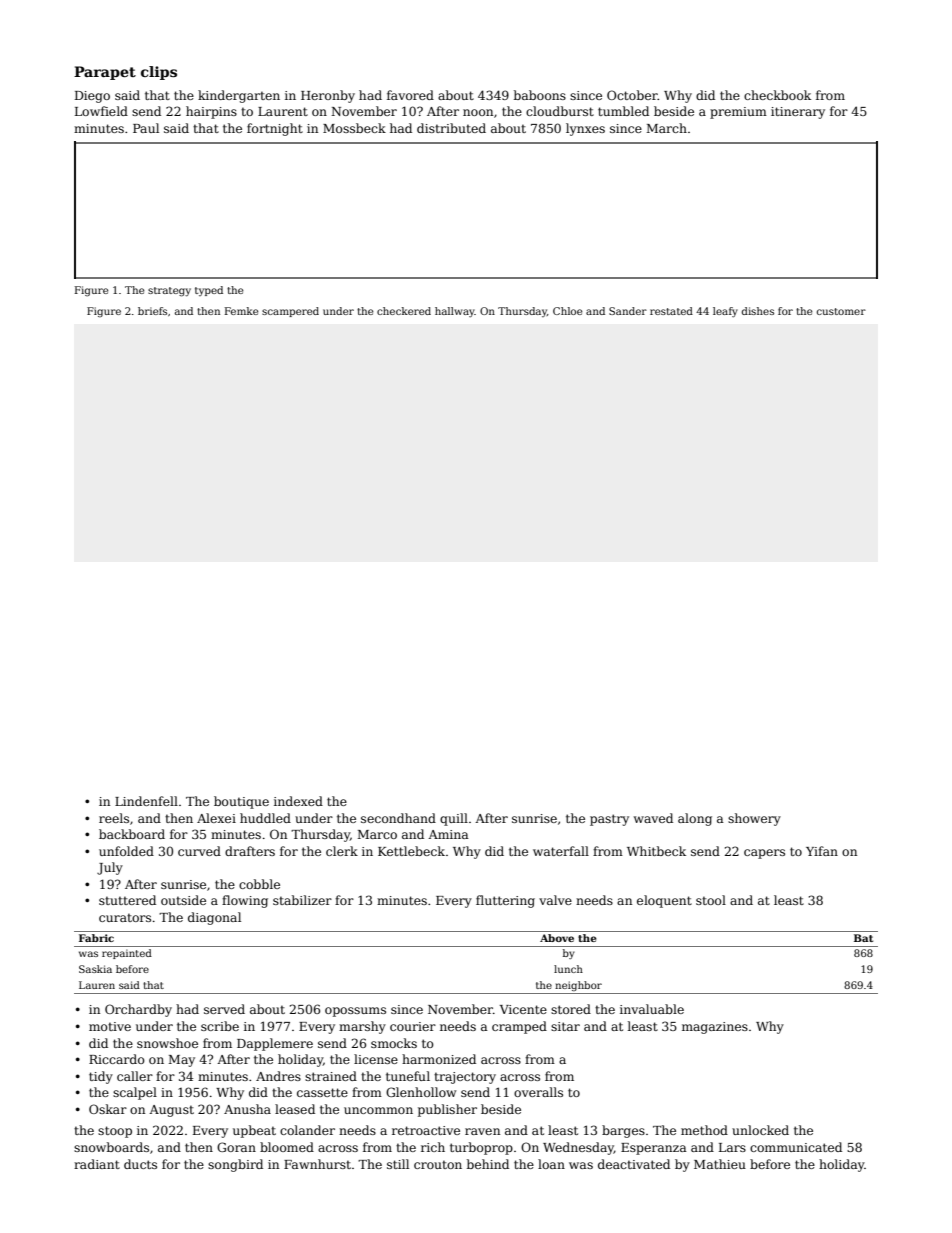 This page has width=952, height=1233. I want to click on showery, so click(754, 819).
